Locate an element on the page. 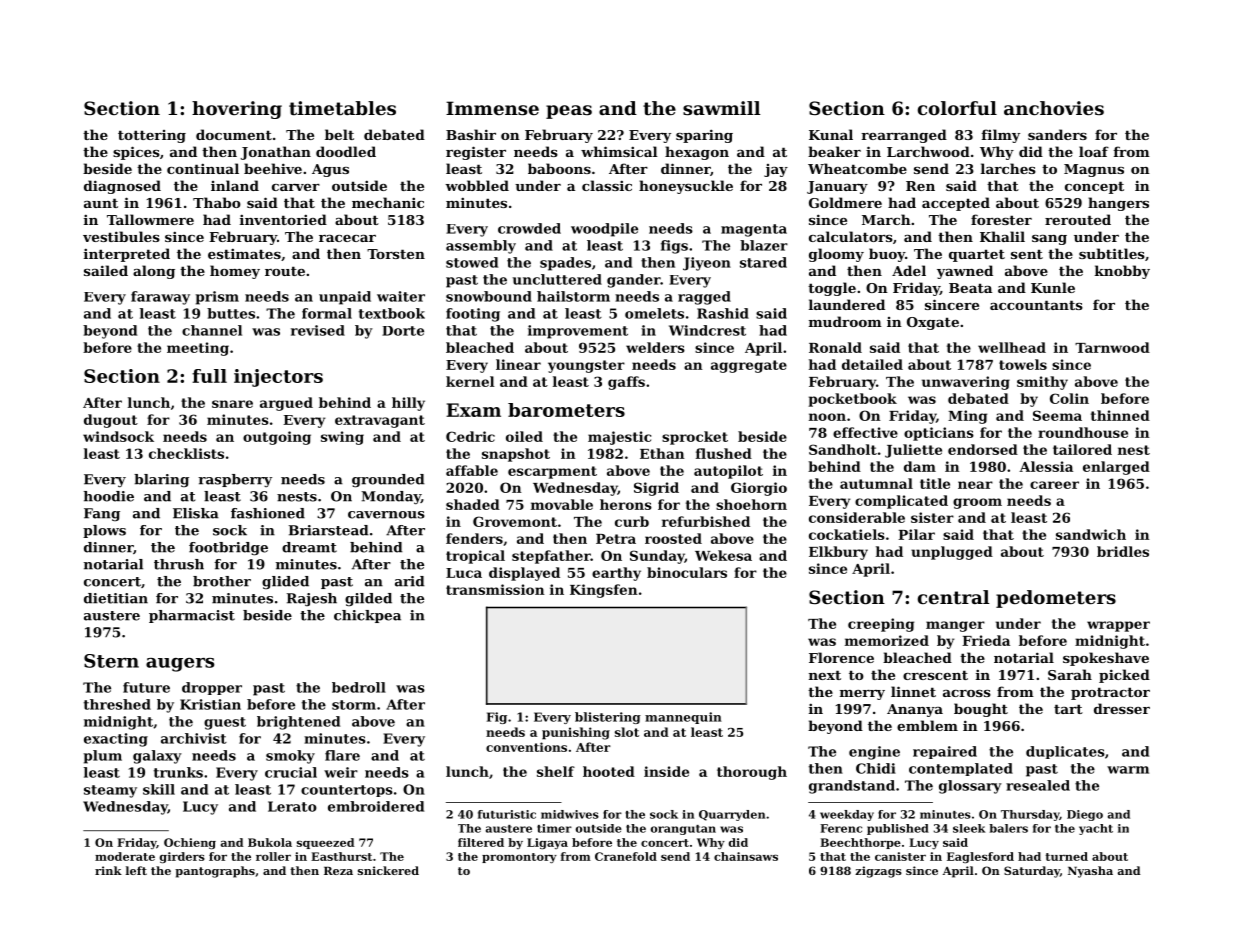 The image size is (1233, 952). sawmill is located at coordinates (721, 108).
